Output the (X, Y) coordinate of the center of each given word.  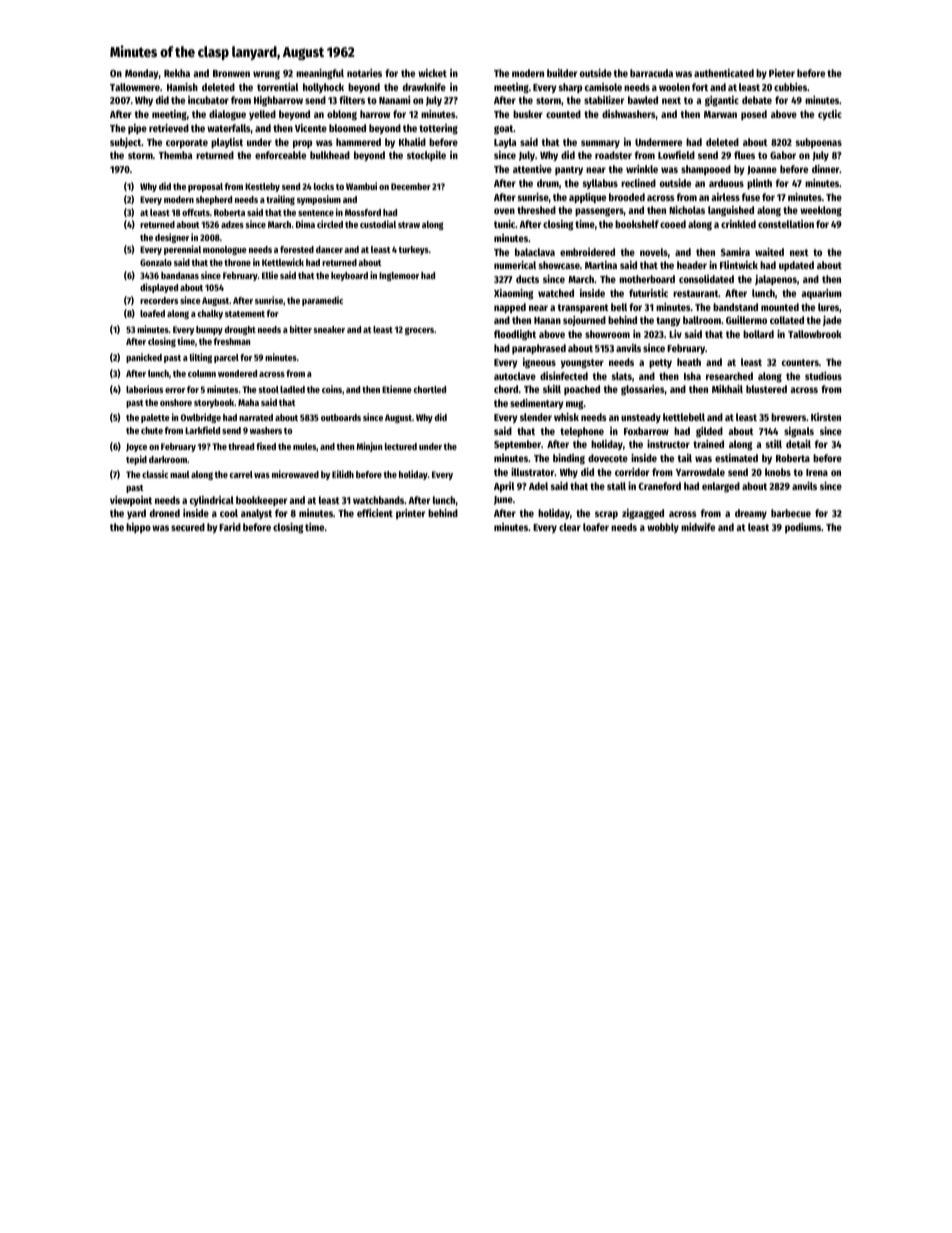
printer (410, 514)
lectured (401, 446)
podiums (803, 528)
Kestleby (262, 187)
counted (563, 114)
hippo (138, 528)
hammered (358, 142)
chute (152, 430)
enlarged (721, 487)
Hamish (182, 87)
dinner (826, 169)
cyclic (830, 115)
